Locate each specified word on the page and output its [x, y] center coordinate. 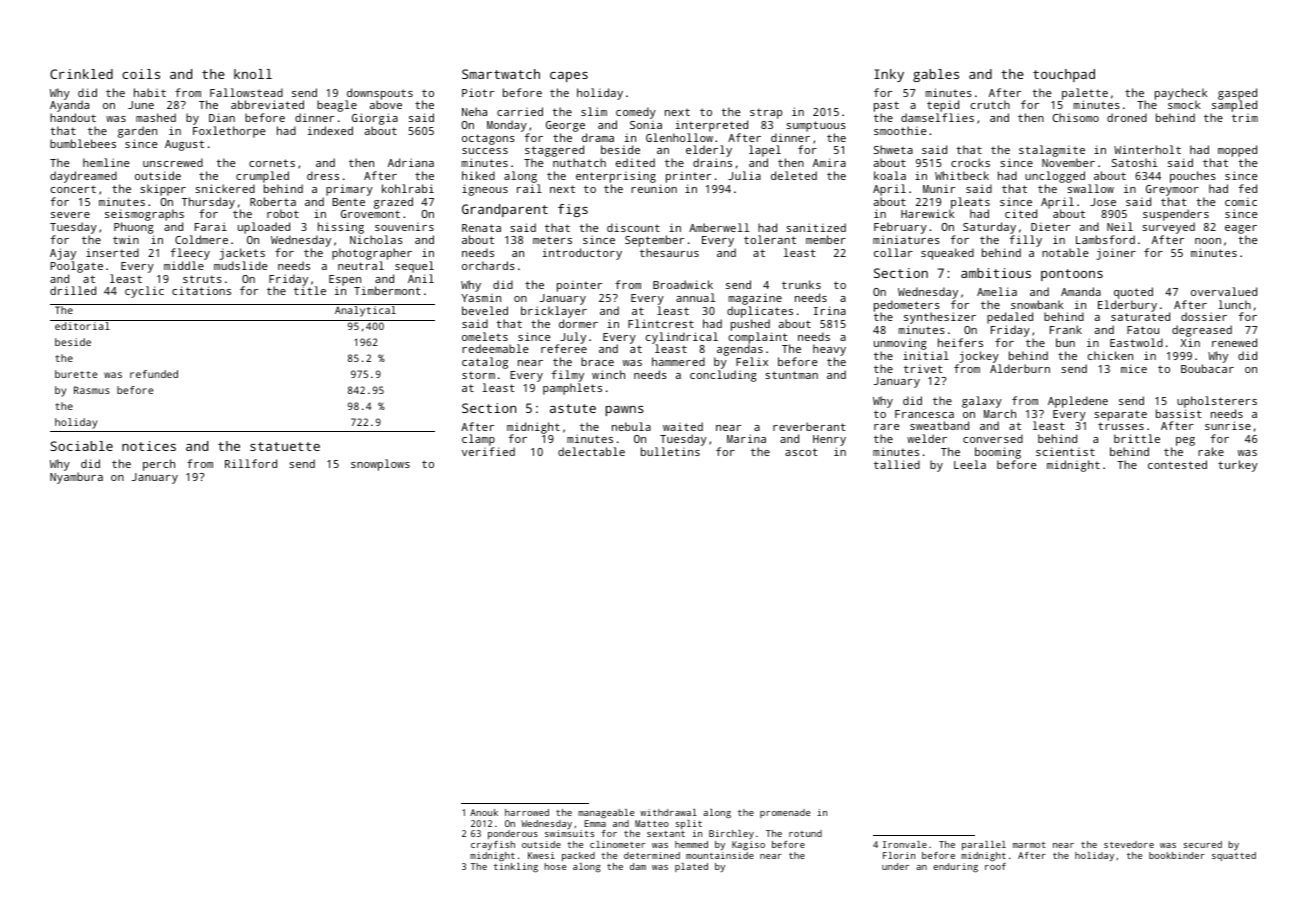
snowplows [380, 465]
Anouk [484, 812]
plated [691, 867]
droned [1127, 117]
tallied [897, 464]
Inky [889, 75]
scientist [1065, 452]
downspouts [379, 94]
